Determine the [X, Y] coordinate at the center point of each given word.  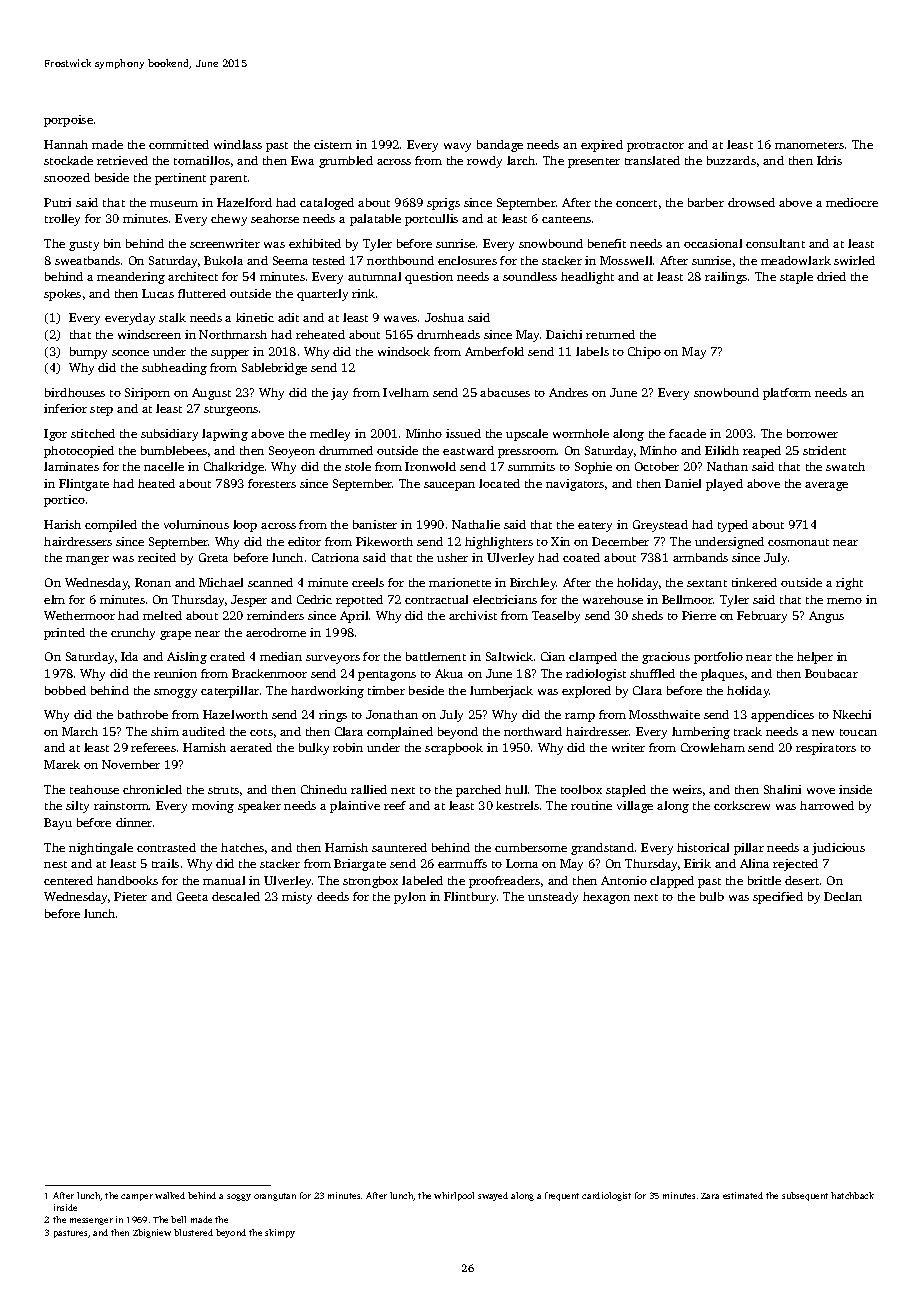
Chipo [644, 353]
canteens [566, 219]
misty [297, 898]
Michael [221, 582]
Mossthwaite [664, 714]
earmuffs [462, 863]
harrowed [827, 805]
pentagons [387, 676]
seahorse [275, 218]
